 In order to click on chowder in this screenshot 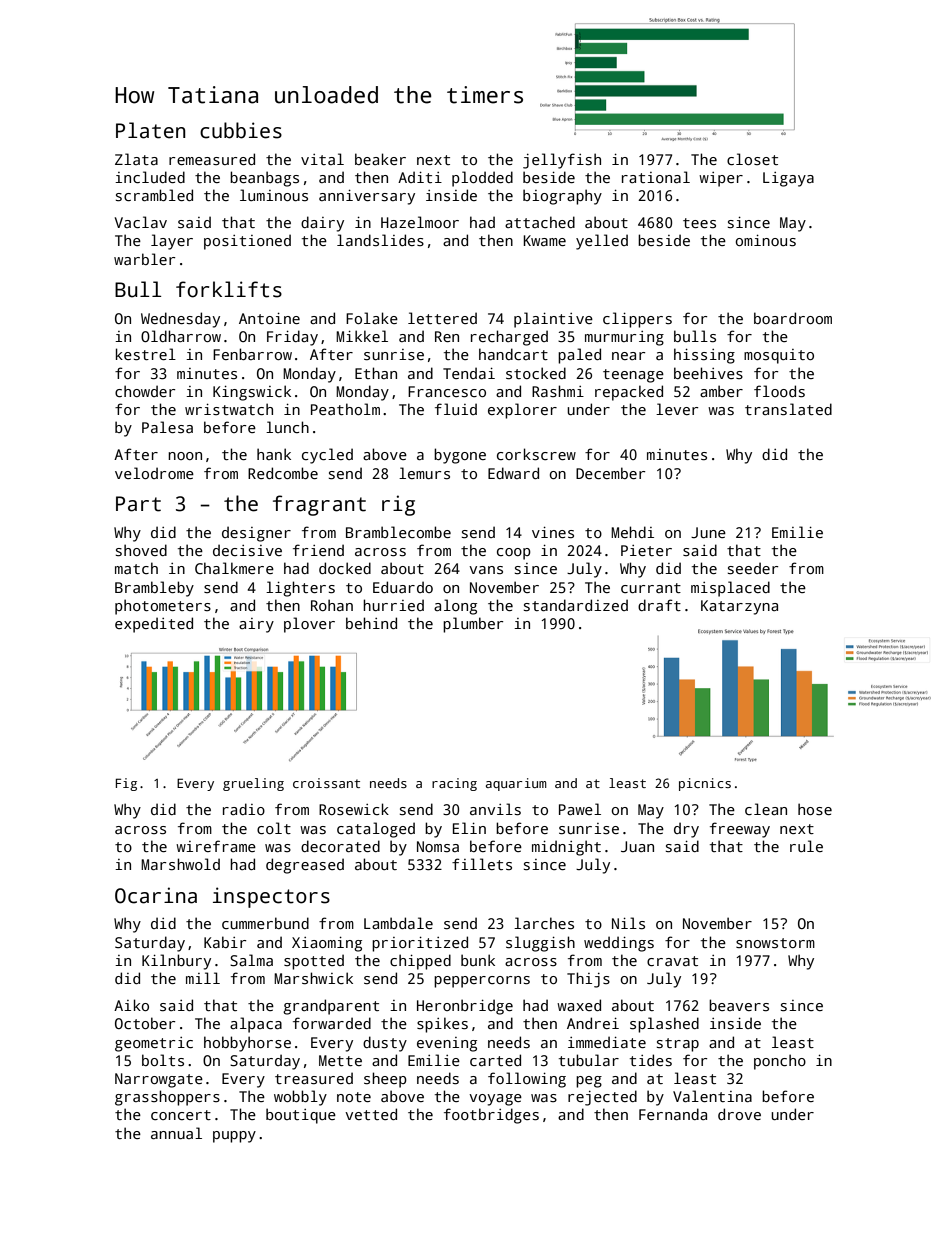, I will do `click(145, 391)`.
